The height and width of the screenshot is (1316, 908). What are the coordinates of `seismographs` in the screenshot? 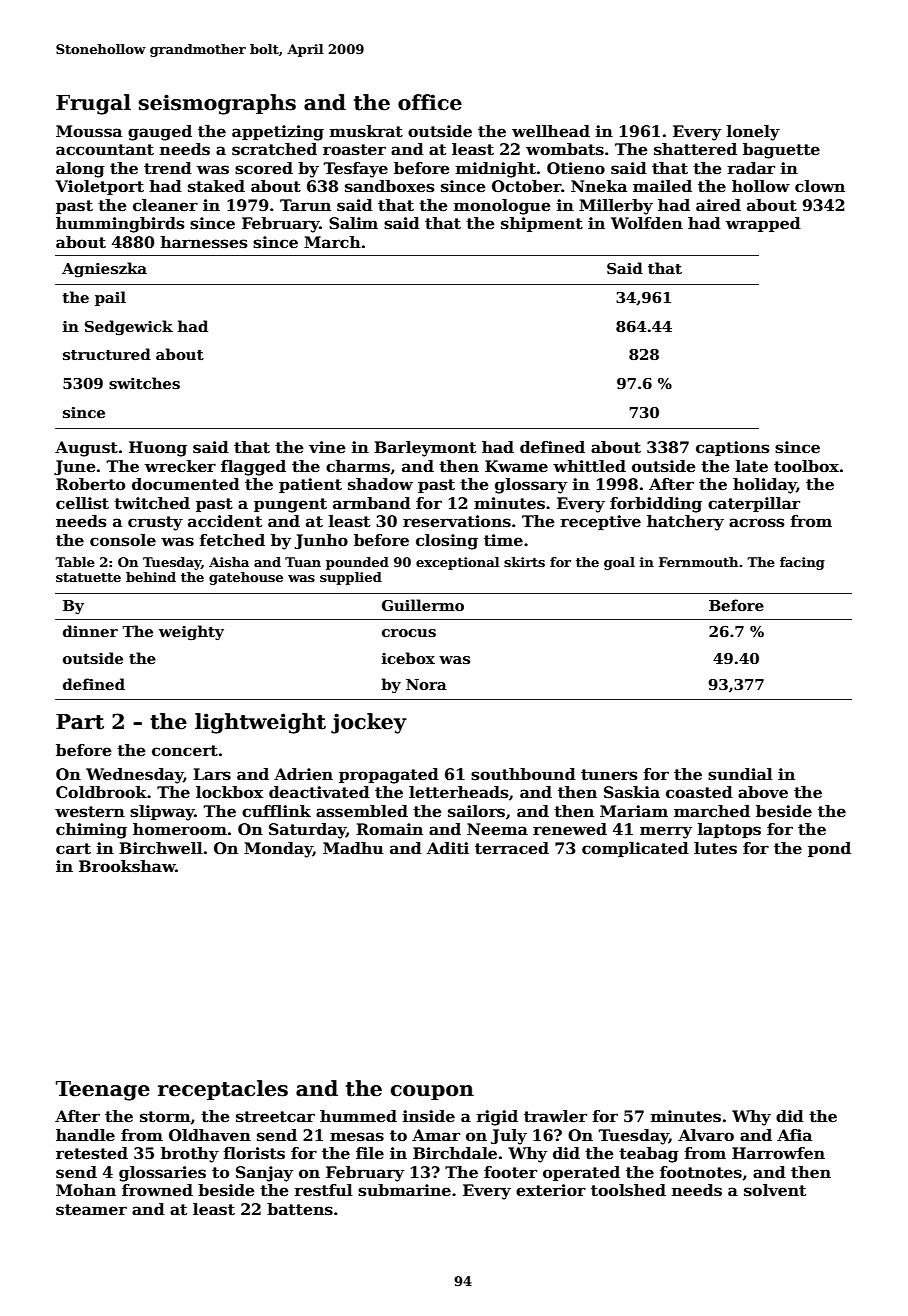 It's located at (217, 104).
